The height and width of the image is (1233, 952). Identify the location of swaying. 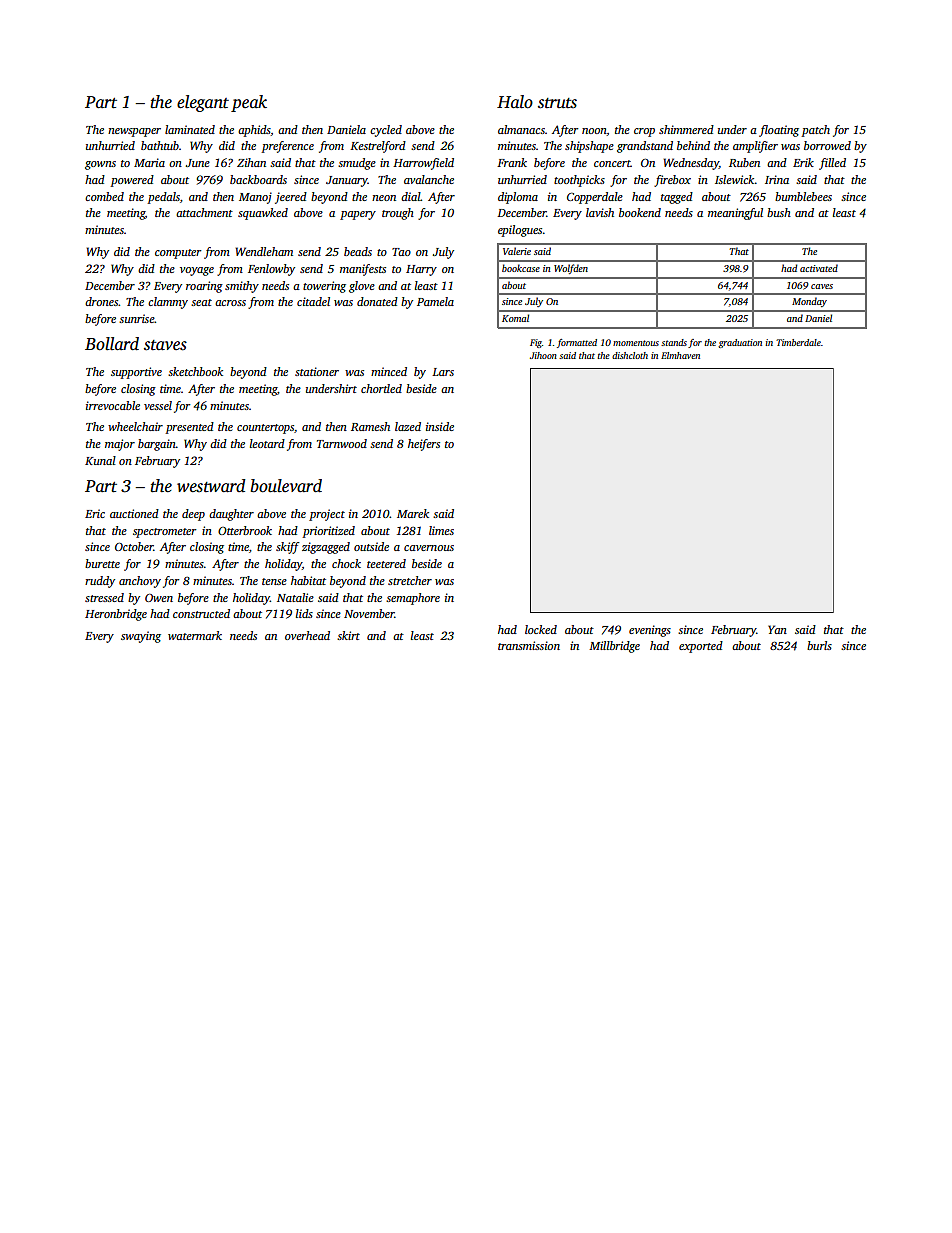
(141, 637).
